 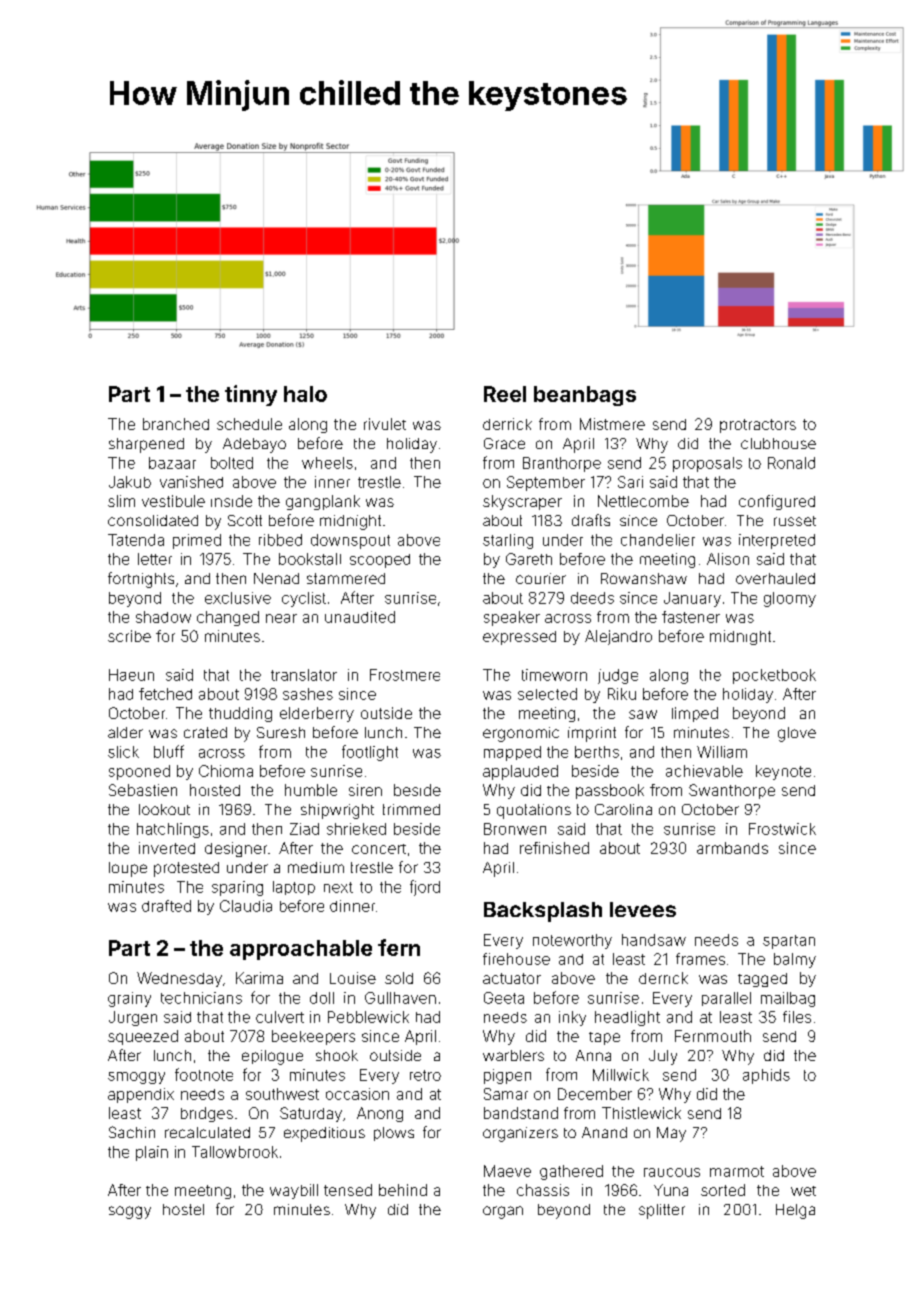 What do you see at coordinates (790, 599) in the screenshot?
I see `gloomy` at bounding box center [790, 599].
